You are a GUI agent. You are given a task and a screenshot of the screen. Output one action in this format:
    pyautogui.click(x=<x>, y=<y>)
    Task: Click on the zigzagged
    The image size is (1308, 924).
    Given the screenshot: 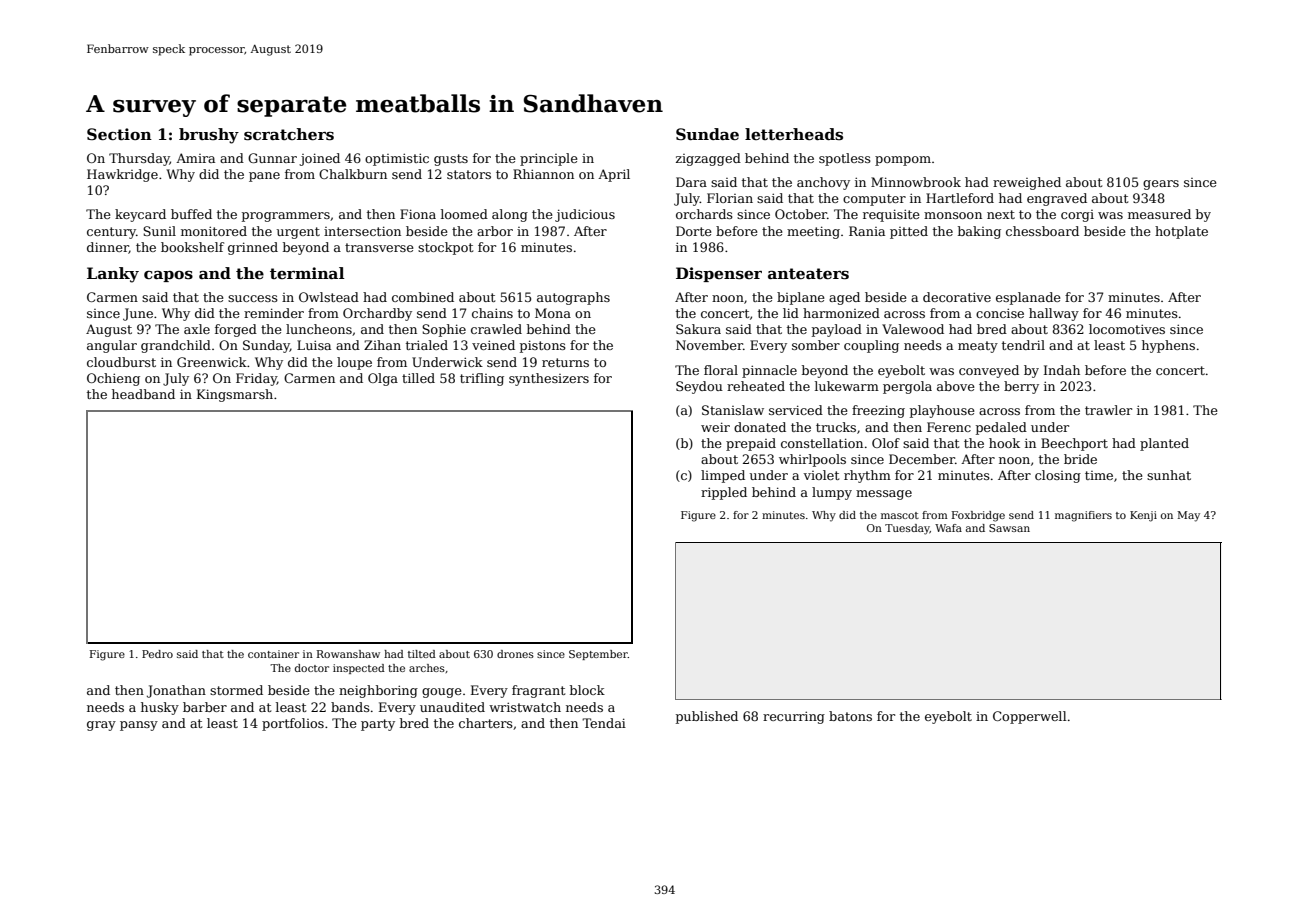 What is the action you would take?
    pyautogui.click(x=708, y=159)
